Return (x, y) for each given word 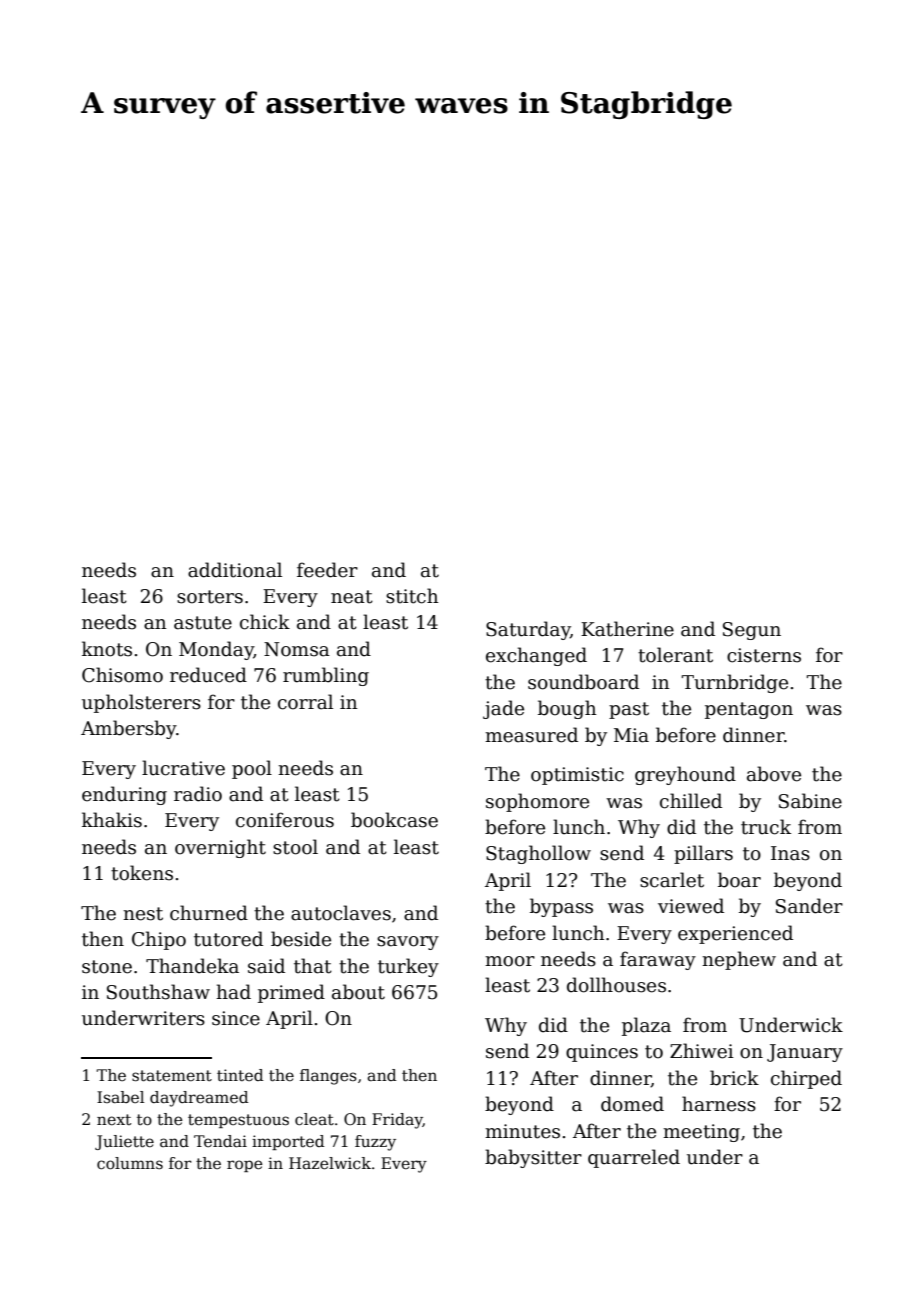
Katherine (627, 629)
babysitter (533, 1158)
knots (107, 649)
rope (244, 1166)
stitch (412, 596)
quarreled (634, 1158)
